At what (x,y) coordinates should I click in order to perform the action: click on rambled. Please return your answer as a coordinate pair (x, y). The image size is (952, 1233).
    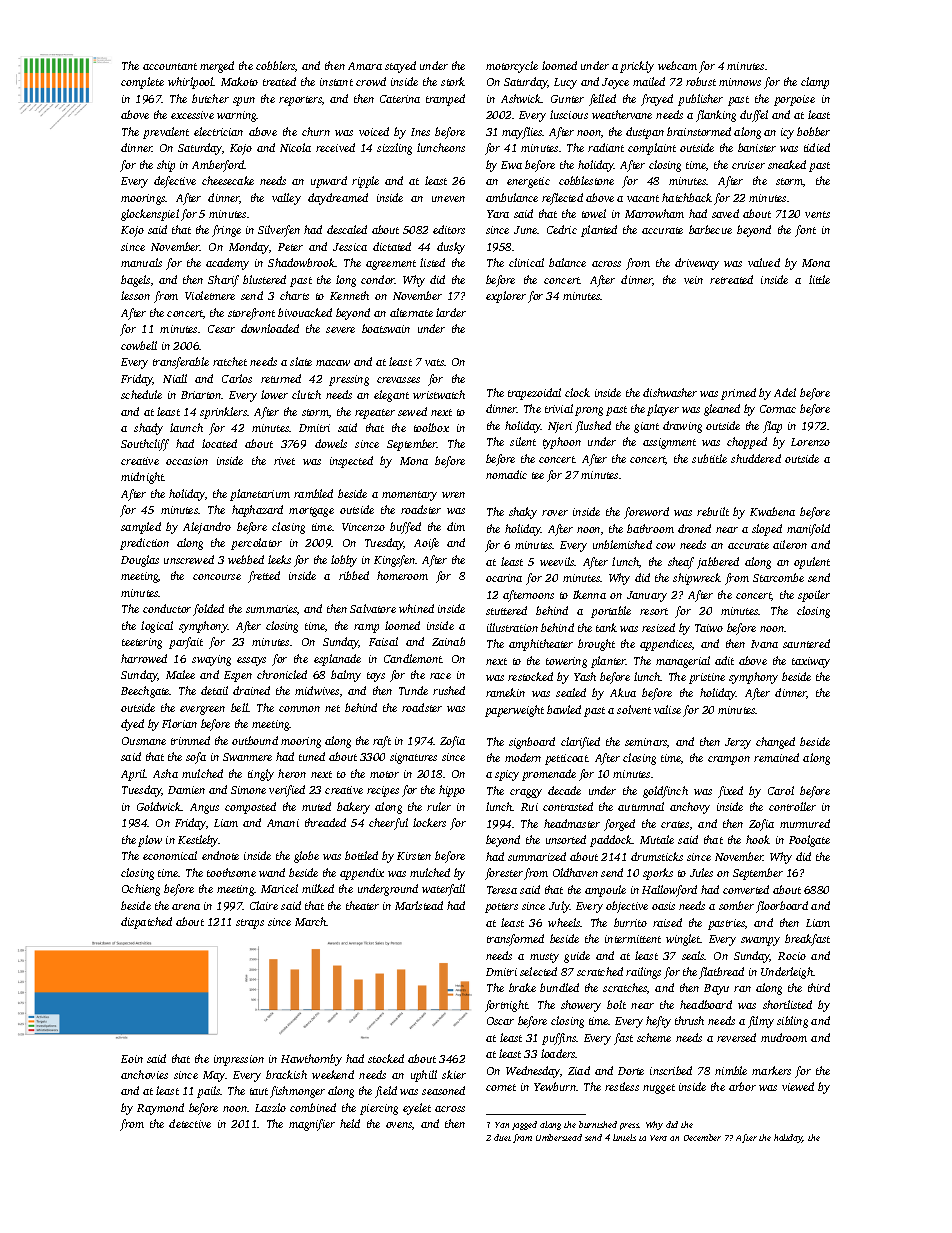
    Looking at the image, I should click on (313, 493).
